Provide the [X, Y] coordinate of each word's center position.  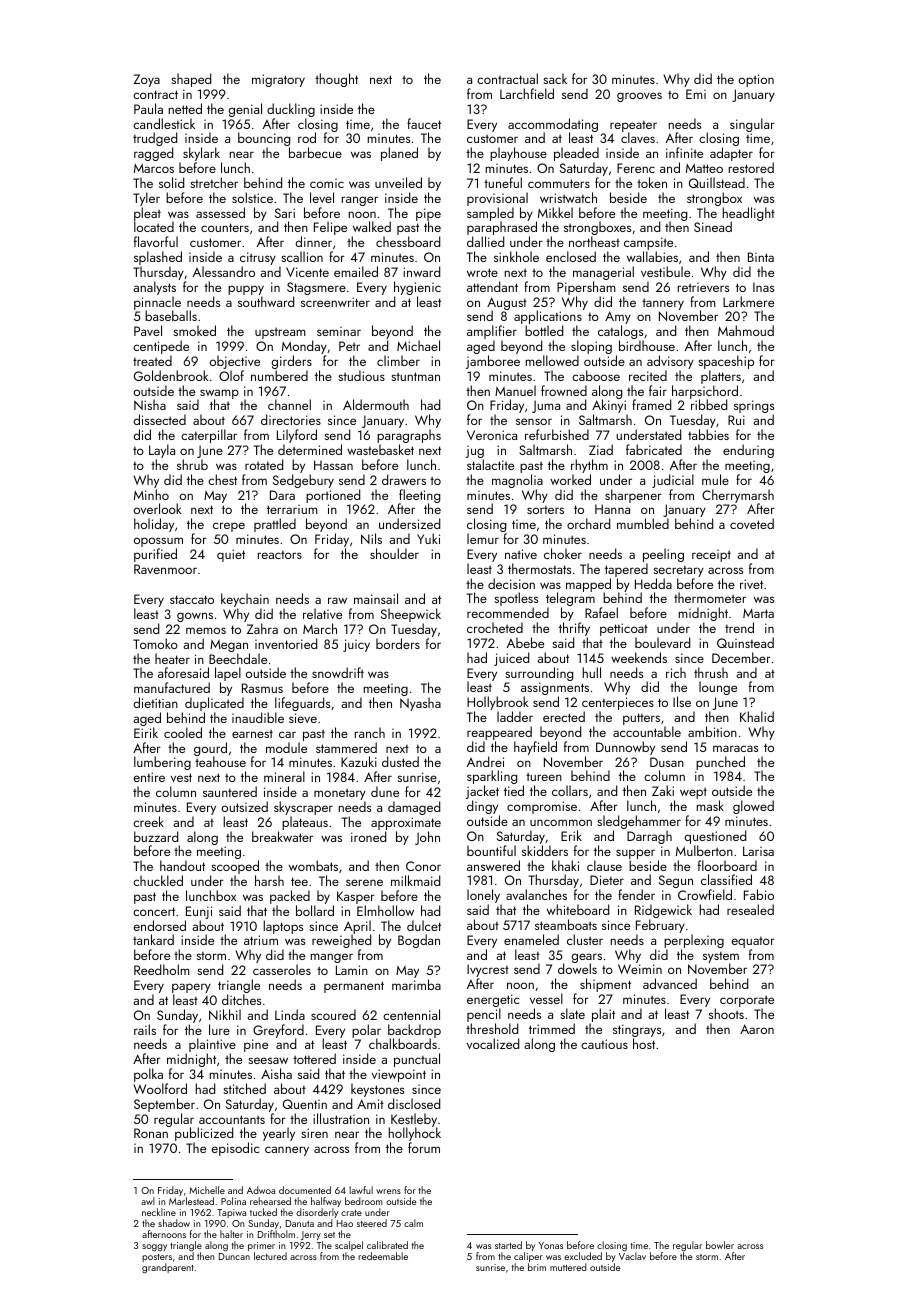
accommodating [553, 125]
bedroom [364, 1201]
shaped [191, 80]
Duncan [234, 1256]
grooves [639, 97]
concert [154, 911]
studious [361, 375]
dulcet [424, 925]
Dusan [667, 762]
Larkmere [748, 301]
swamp [219, 394]
